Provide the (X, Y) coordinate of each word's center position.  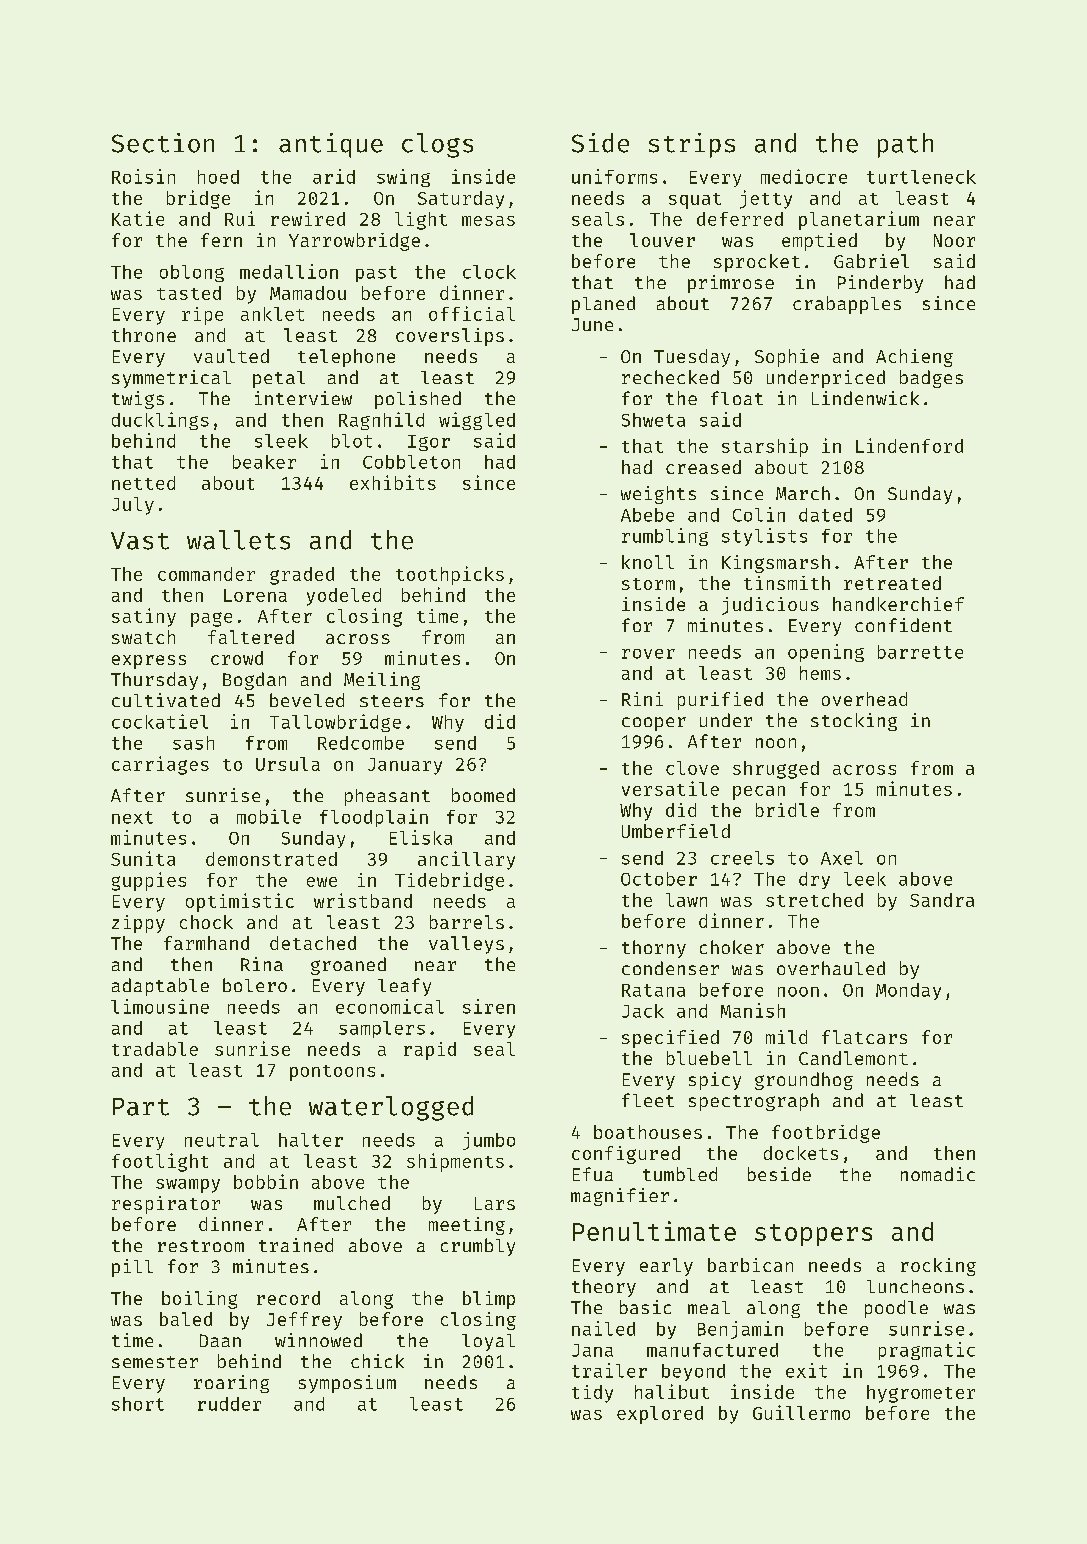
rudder (229, 1404)
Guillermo (801, 1412)
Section (163, 143)
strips (692, 145)
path (905, 145)
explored (660, 1415)
